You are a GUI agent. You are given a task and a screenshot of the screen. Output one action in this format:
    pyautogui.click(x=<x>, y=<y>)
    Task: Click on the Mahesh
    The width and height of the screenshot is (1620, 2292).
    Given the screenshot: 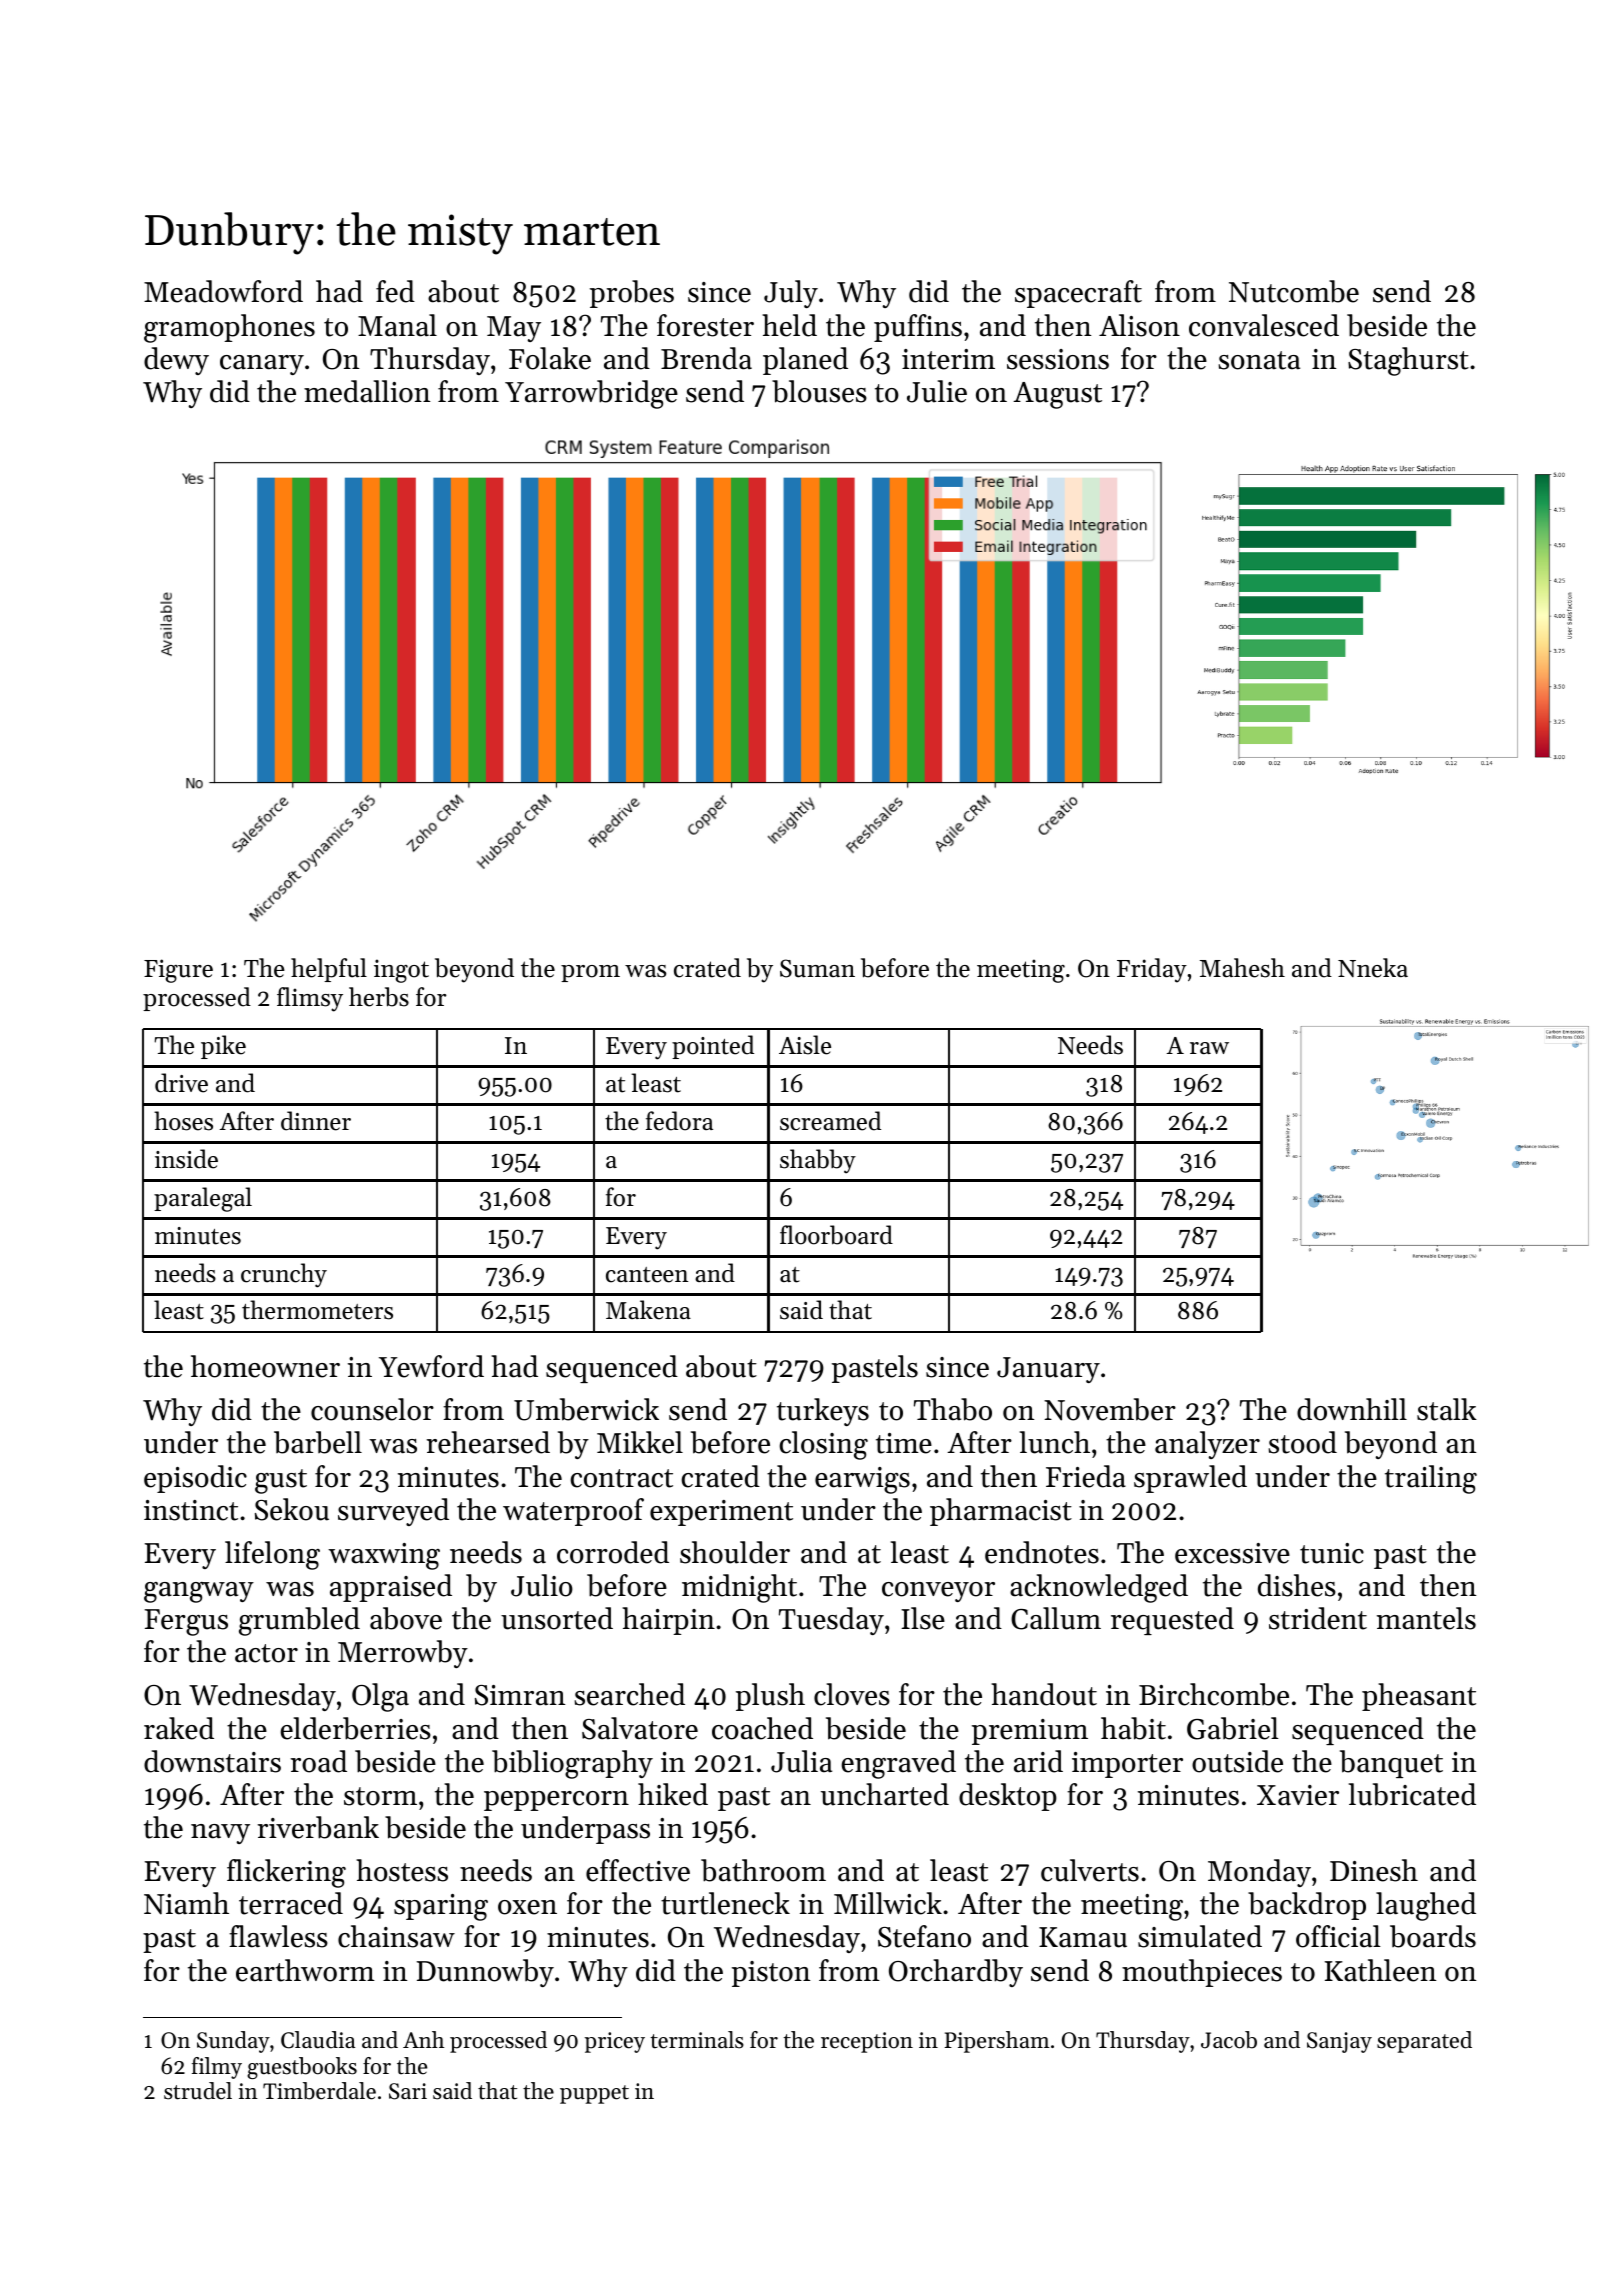 What is the action you would take?
    pyautogui.click(x=1242, y=968)
